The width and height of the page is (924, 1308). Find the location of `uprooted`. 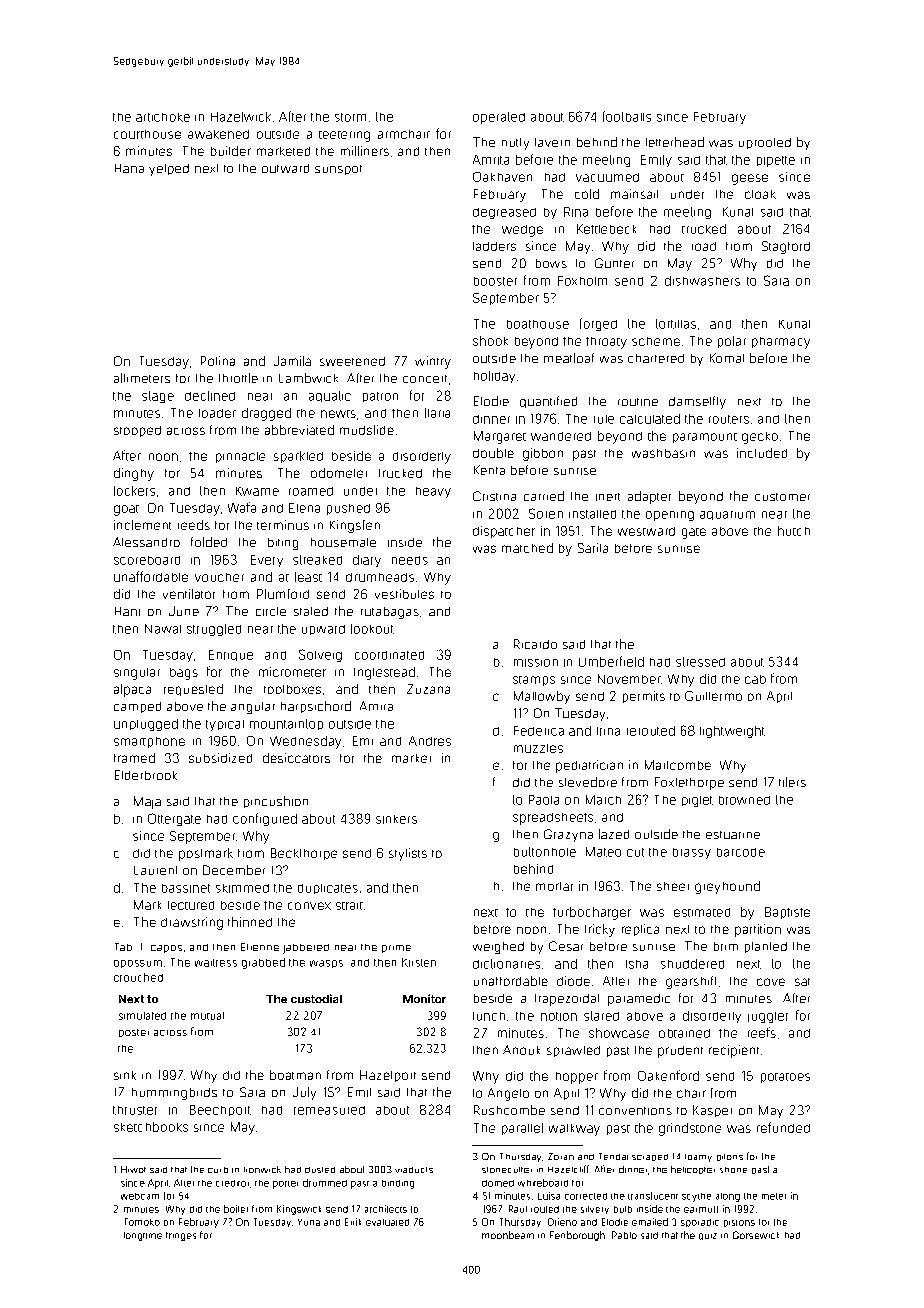

uprooted is located at coordinates (765, 143).
